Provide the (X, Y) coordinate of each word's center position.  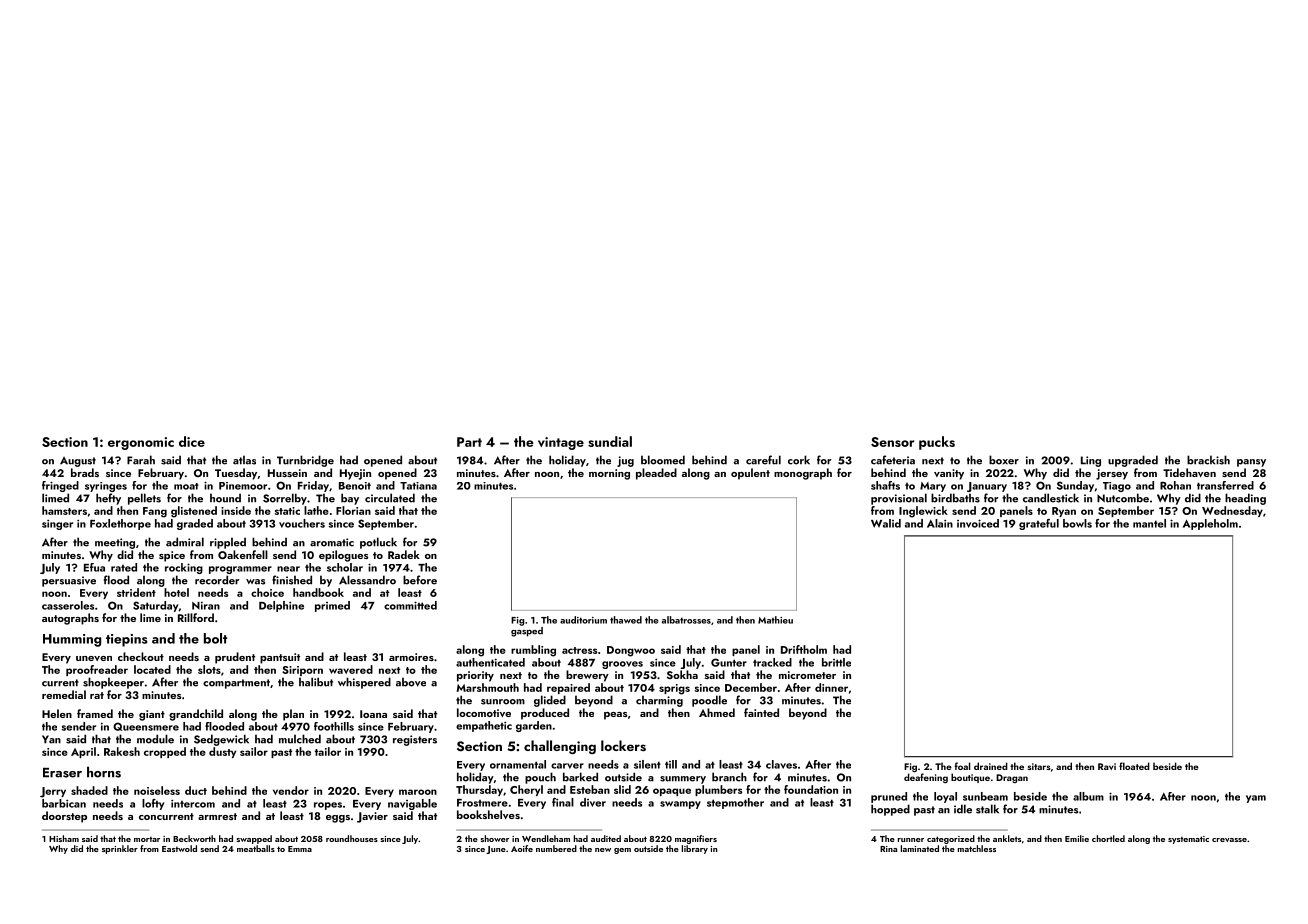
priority (475, 676)
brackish (1208, 460)
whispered (364, 683)
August (78, 462)
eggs (338, 819)
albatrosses (686, 620)
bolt (215, 638)
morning (609, 474)
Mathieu (775, 620)
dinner (831, 687)
